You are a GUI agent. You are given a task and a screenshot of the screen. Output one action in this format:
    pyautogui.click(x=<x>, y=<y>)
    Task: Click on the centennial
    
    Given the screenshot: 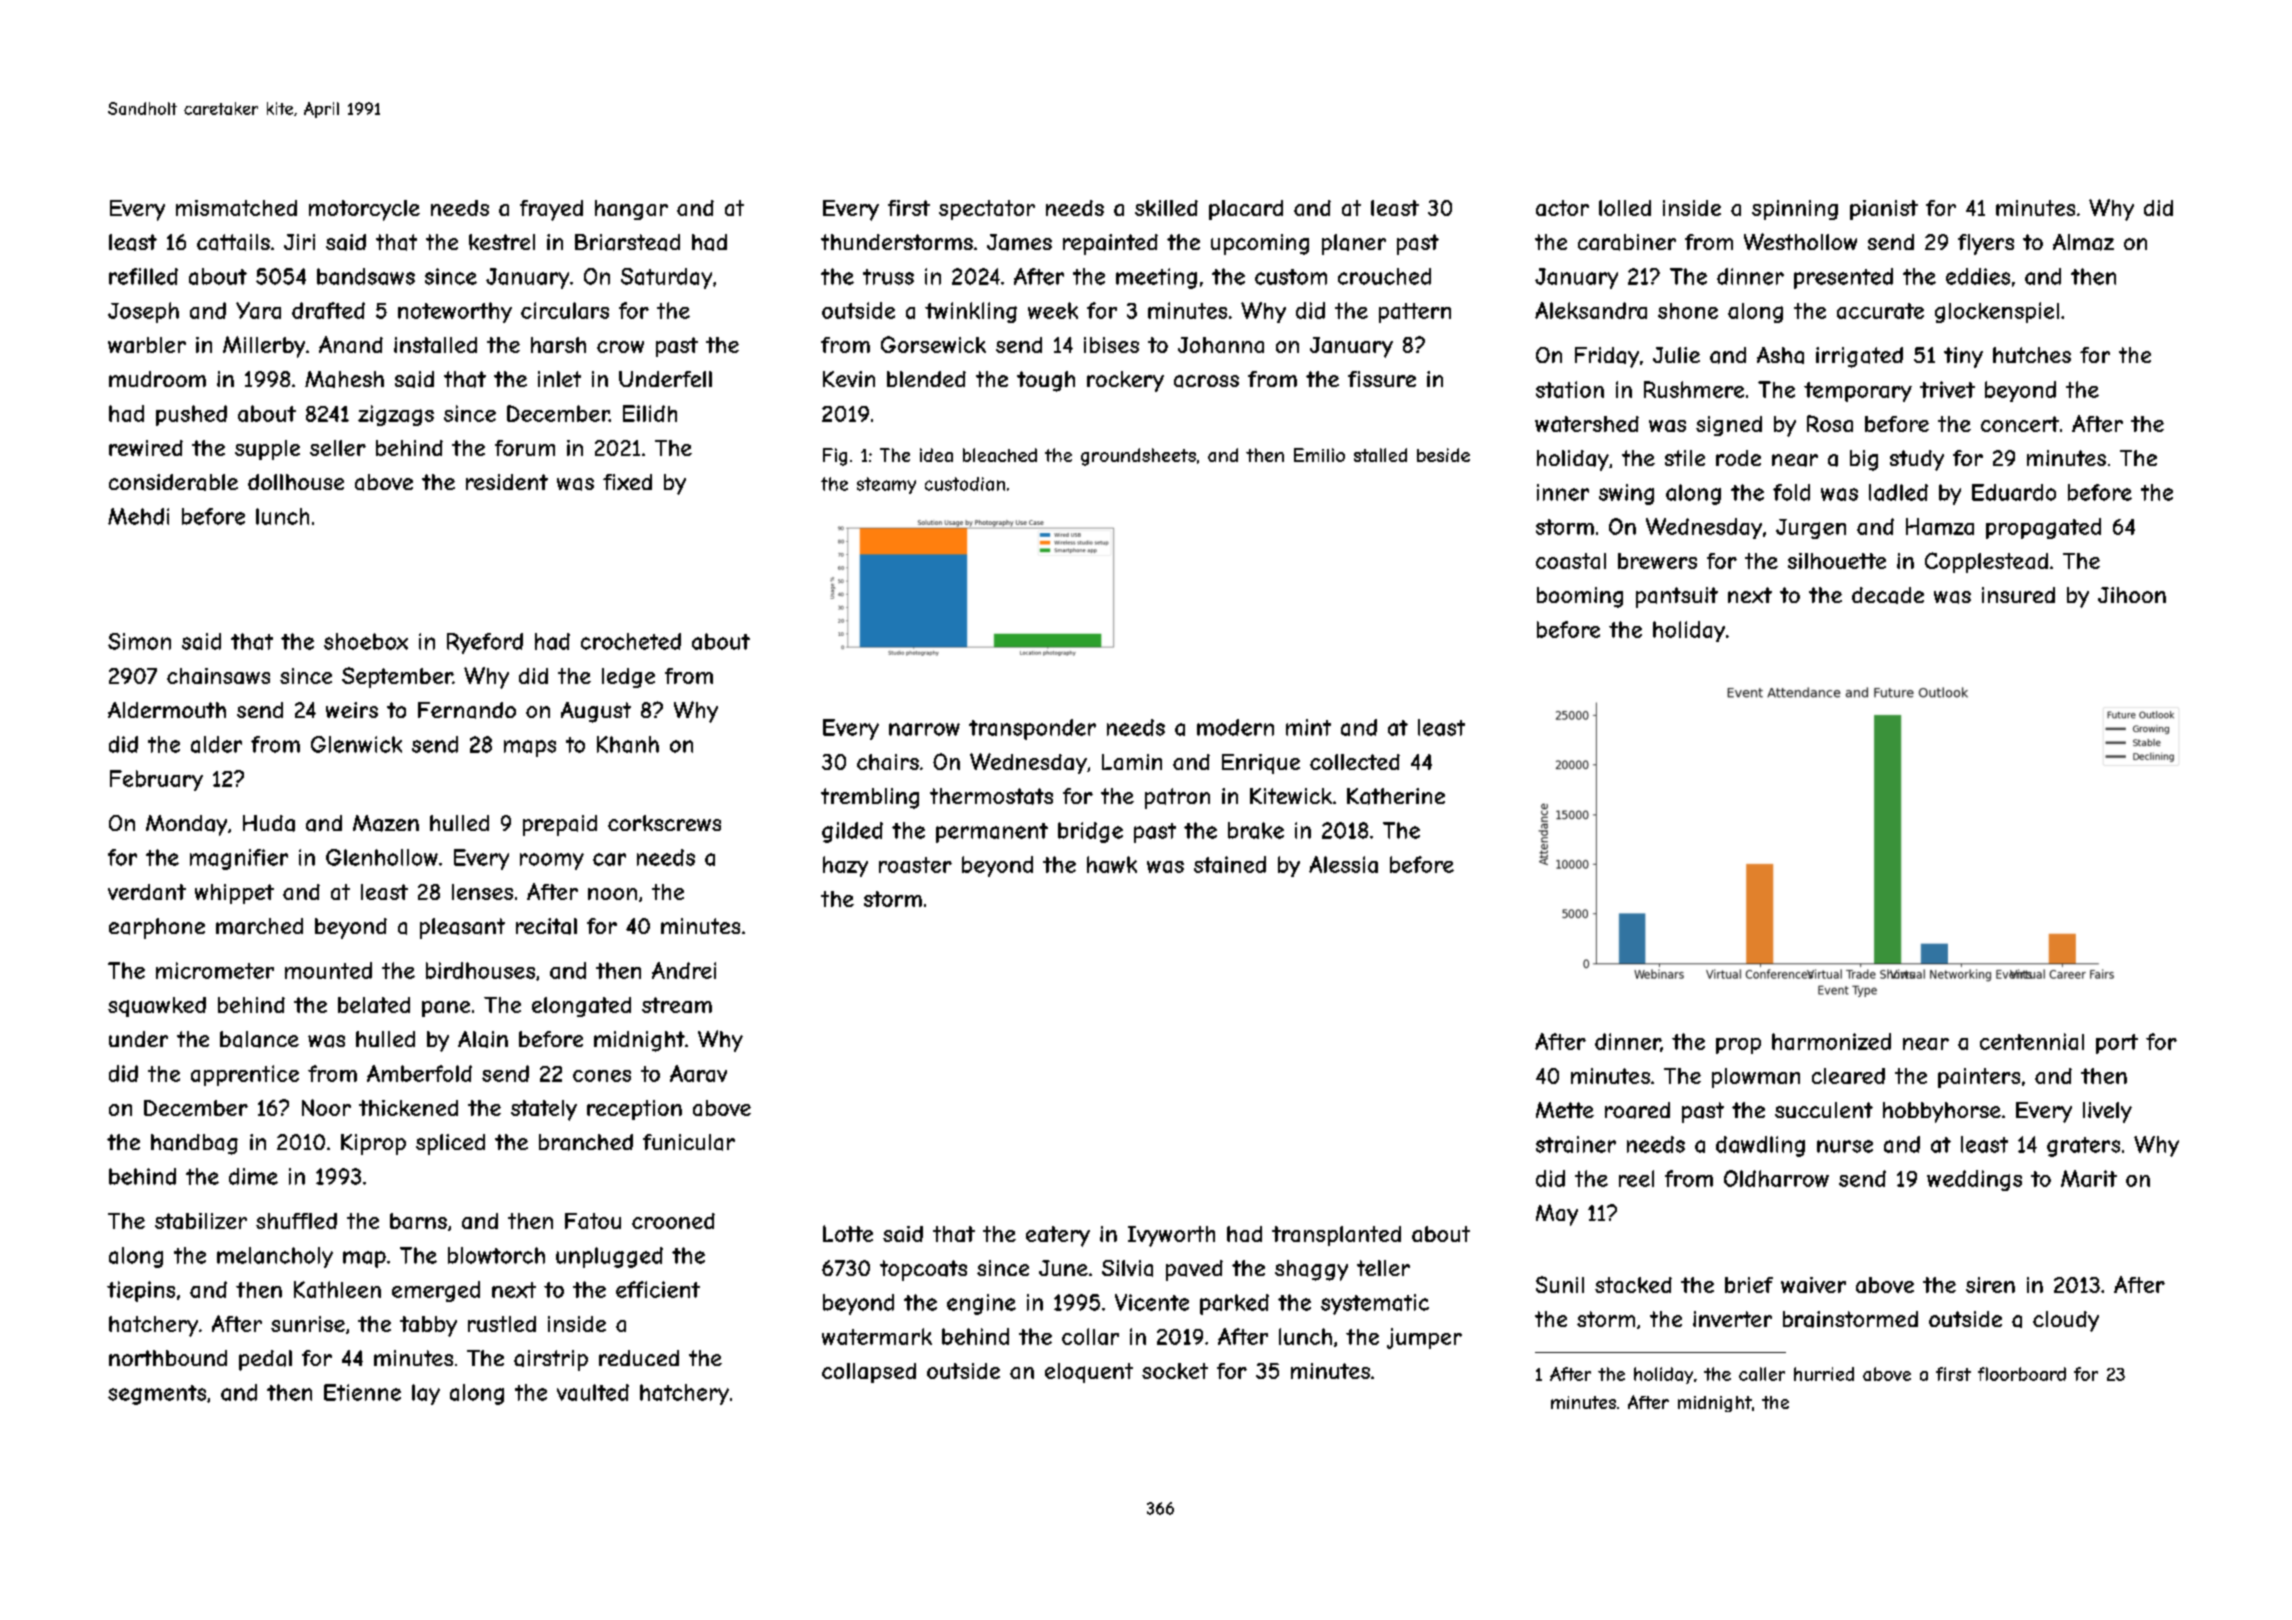 What is the action you would take?
    pyautogui.click(x=2032, y=1041)
